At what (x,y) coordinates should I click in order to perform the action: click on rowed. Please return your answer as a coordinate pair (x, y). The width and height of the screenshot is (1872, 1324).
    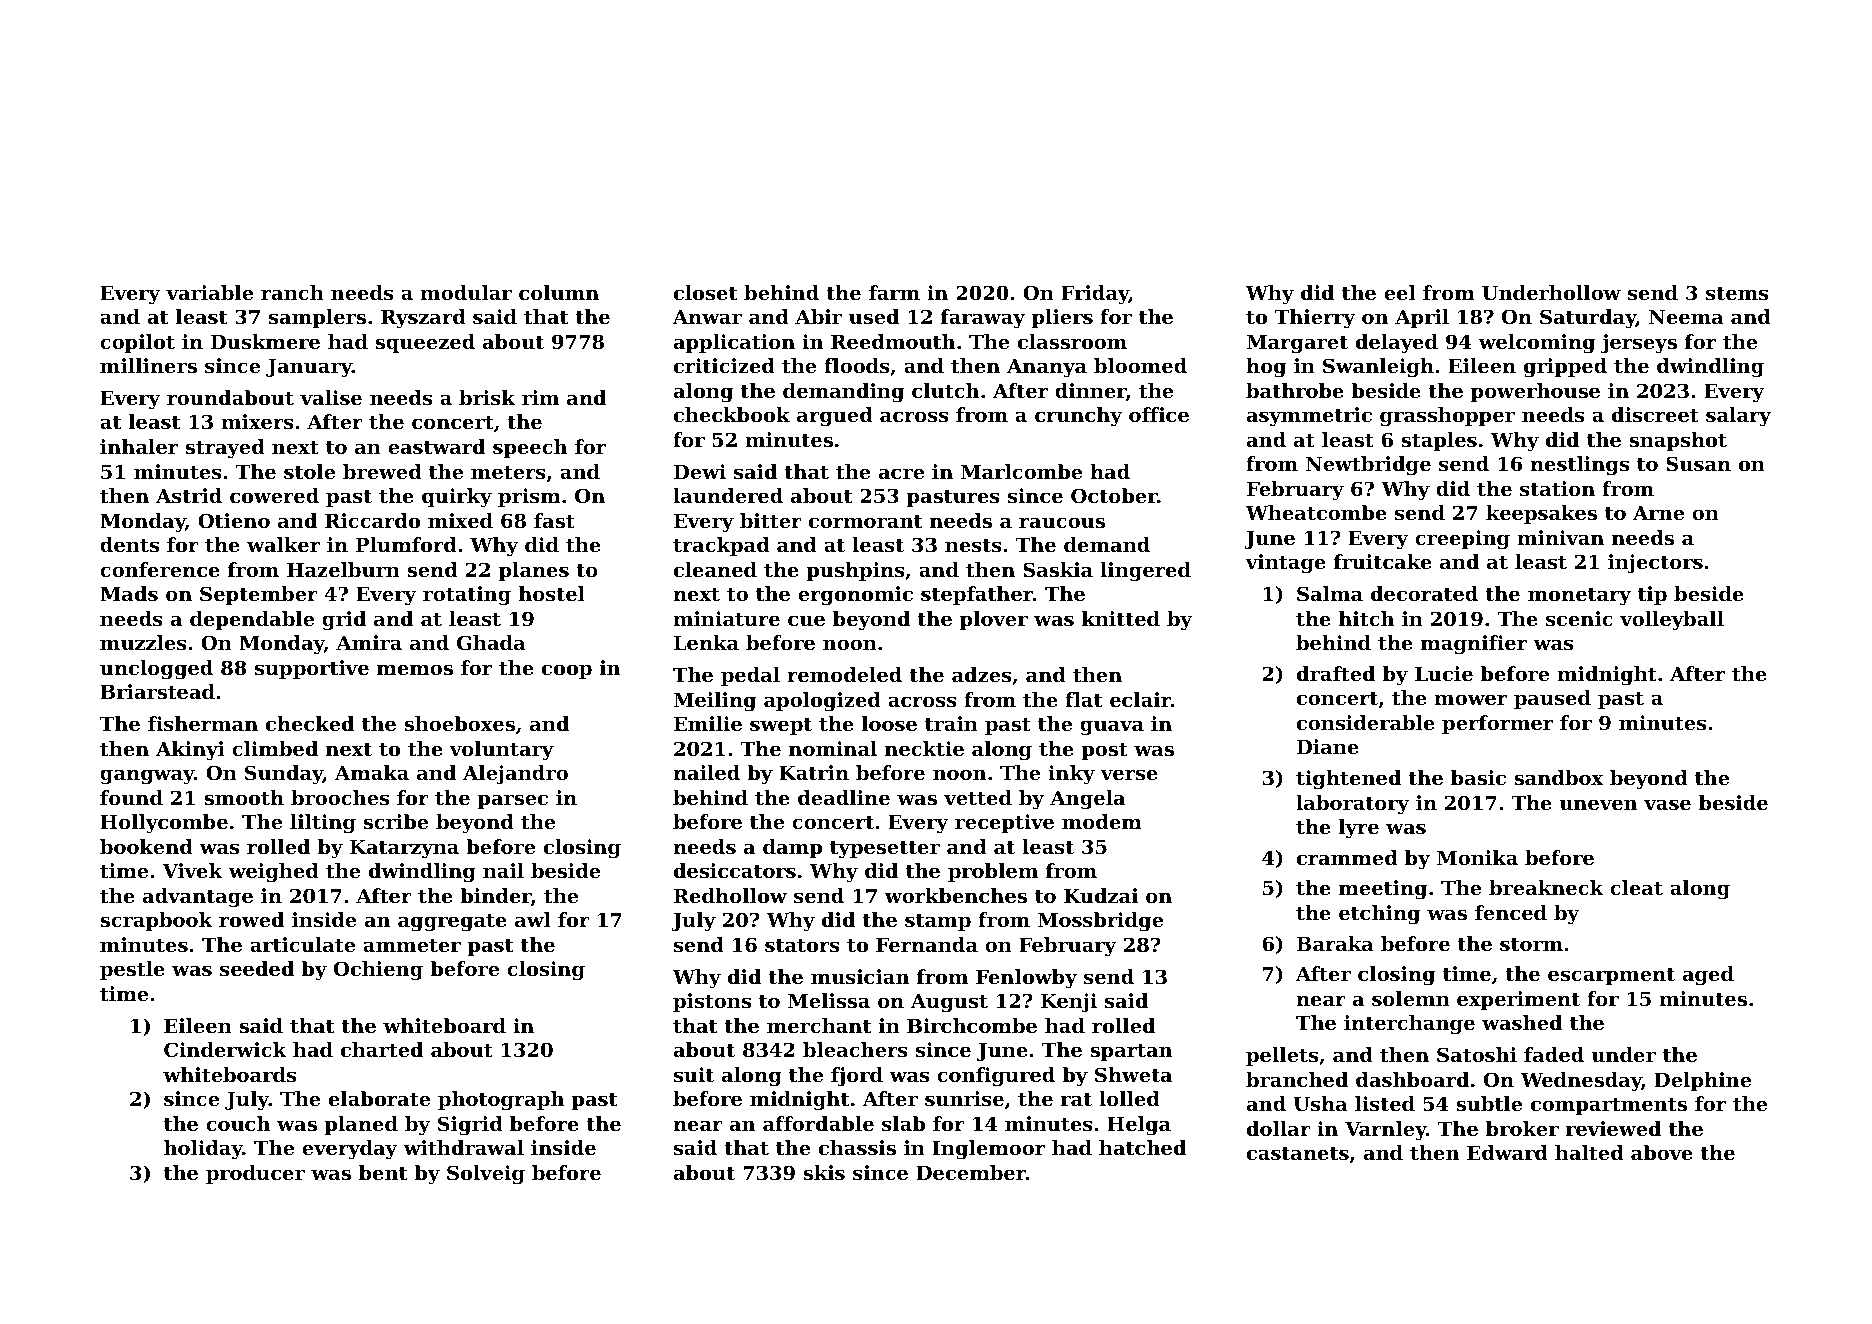
    Looking at the image, I should click on (251, 920).
